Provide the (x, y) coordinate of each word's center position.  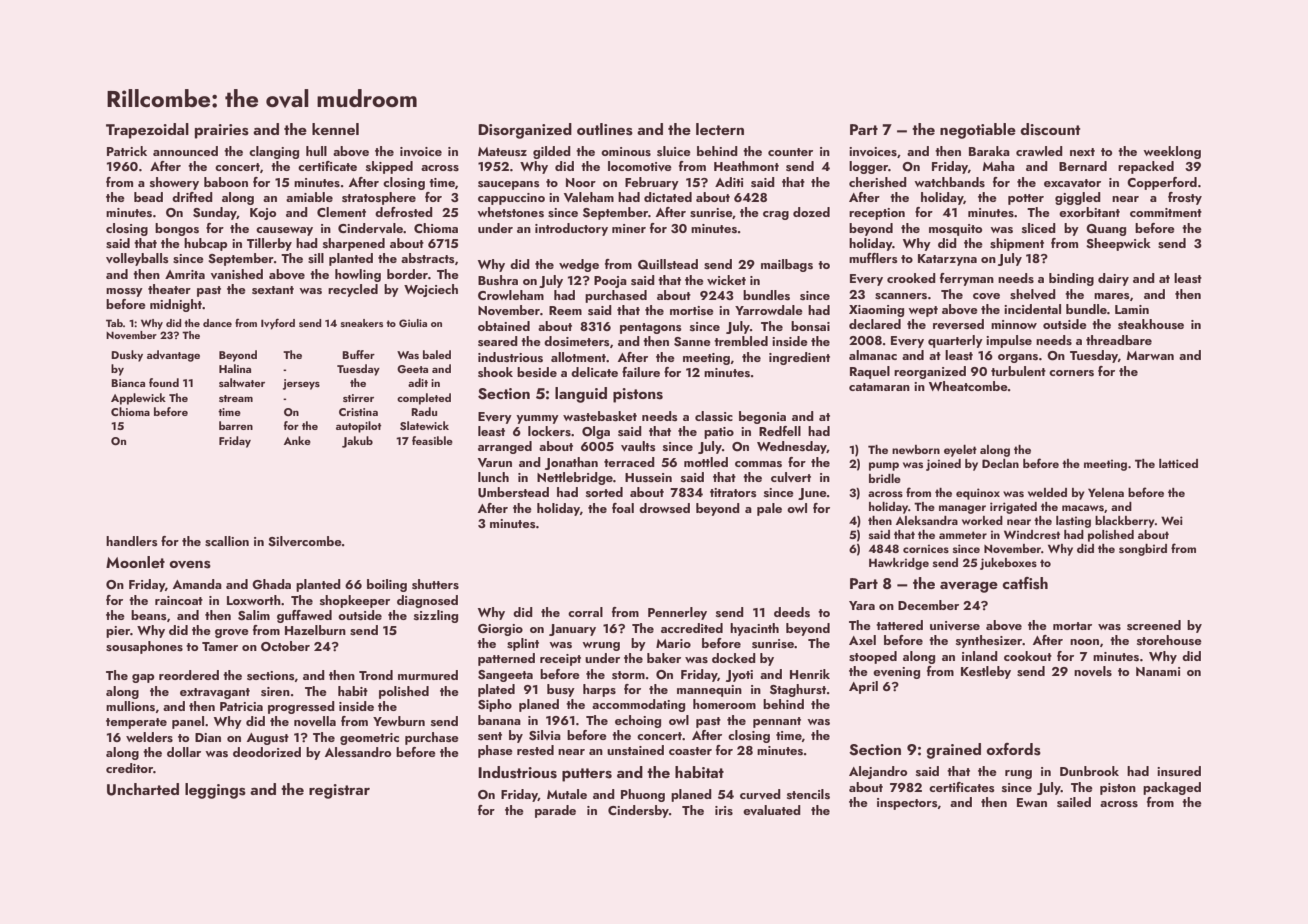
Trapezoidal (147, 131)
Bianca (128, 383)
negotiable (978, 131)
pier (118, 632)
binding (1071, 279)
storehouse (1169, 640)
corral (585, 612)
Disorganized (525, 131)
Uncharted (143, 789)
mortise (692, 311)
